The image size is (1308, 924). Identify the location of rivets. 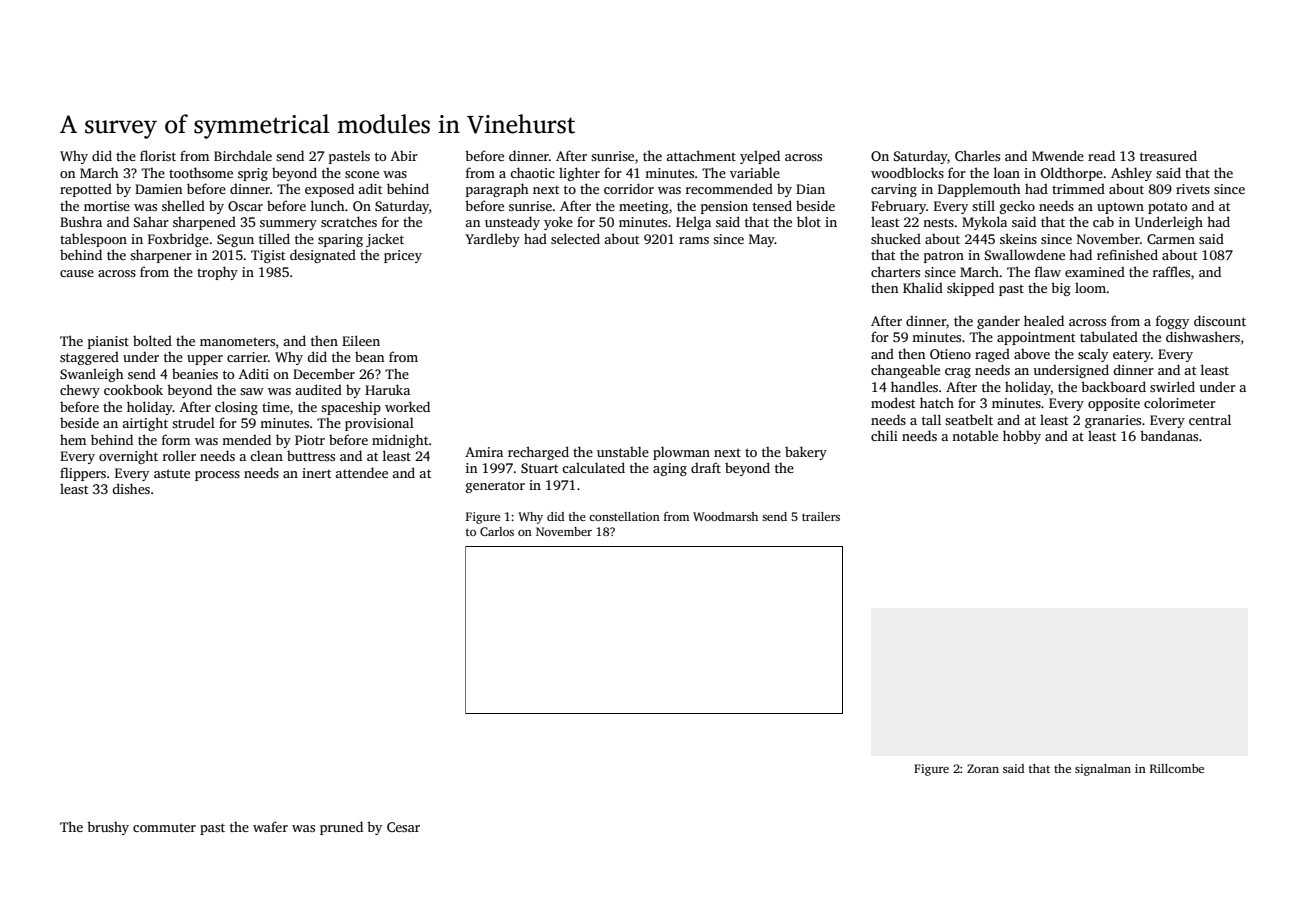
(1193, 189).
